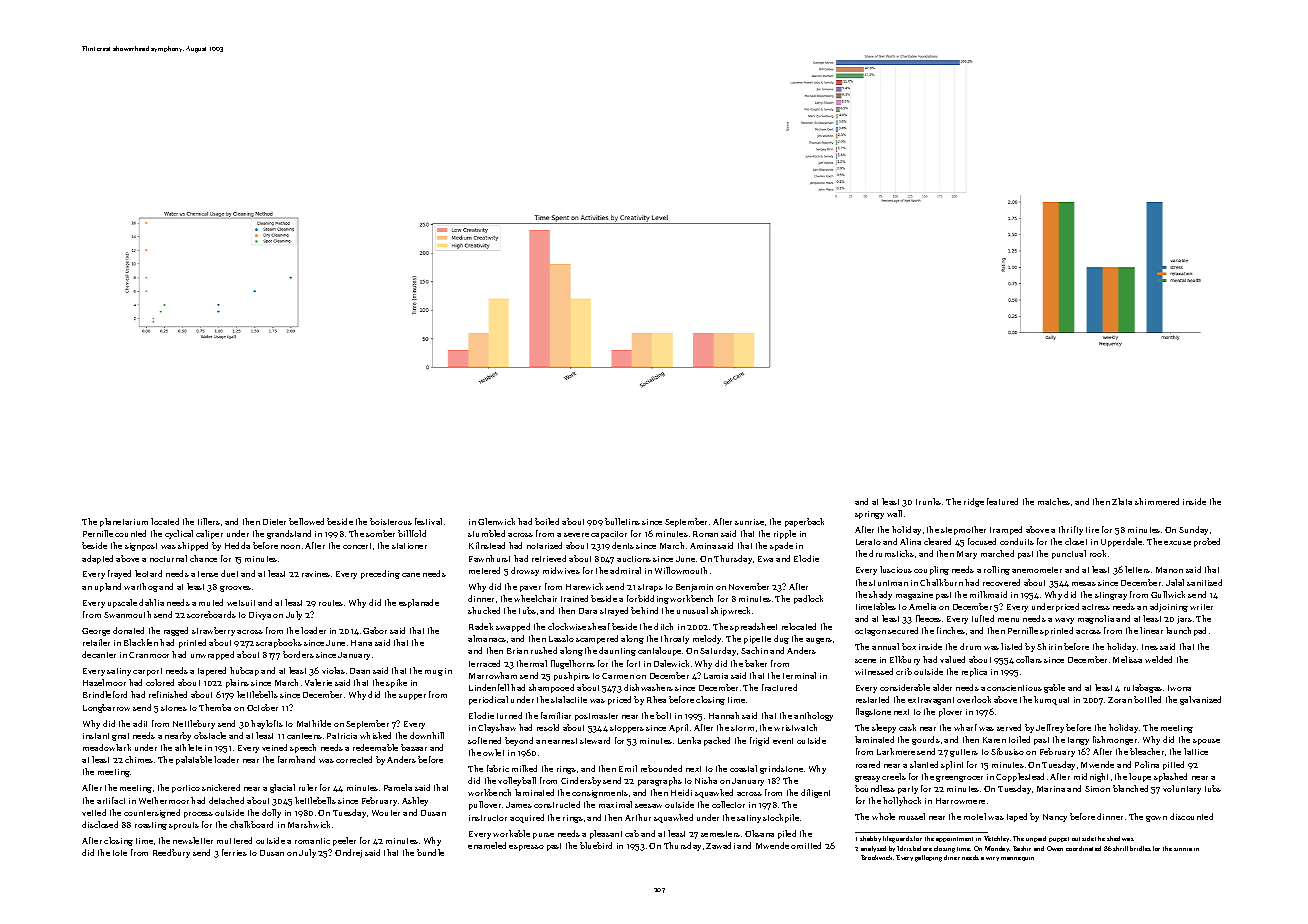 Image resolution: width=1308 pixels, height=924 pixels. I want to click on bundle, so click(430, 852).
